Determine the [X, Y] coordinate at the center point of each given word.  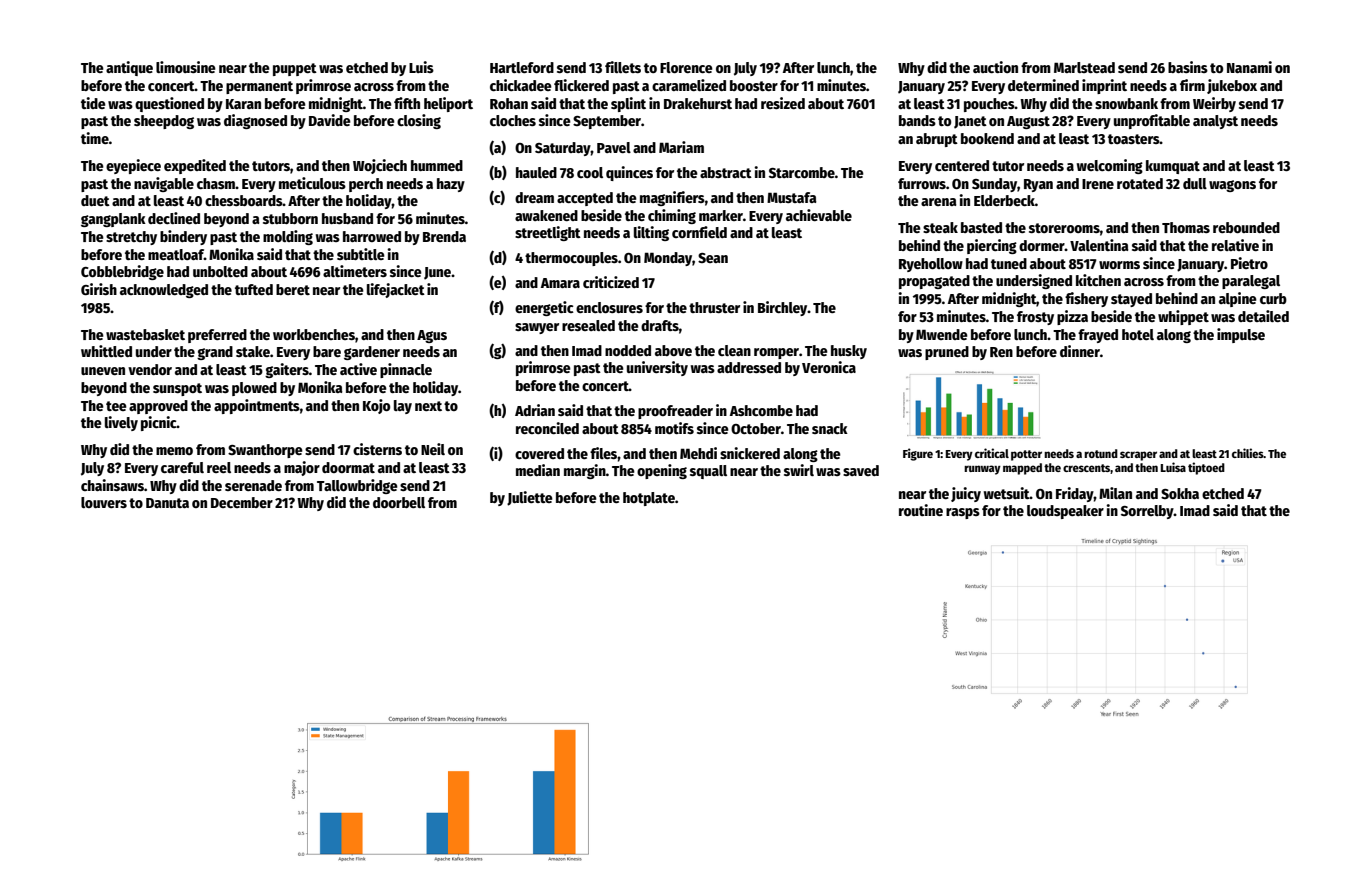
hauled [536, 172]
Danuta [167, 503]
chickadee [521, 85]
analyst [1215, 122]
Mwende [942, 334]
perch [366, 185]
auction [995, 67]
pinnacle [406, 370]
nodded [628, 350]
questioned [169, 104]
